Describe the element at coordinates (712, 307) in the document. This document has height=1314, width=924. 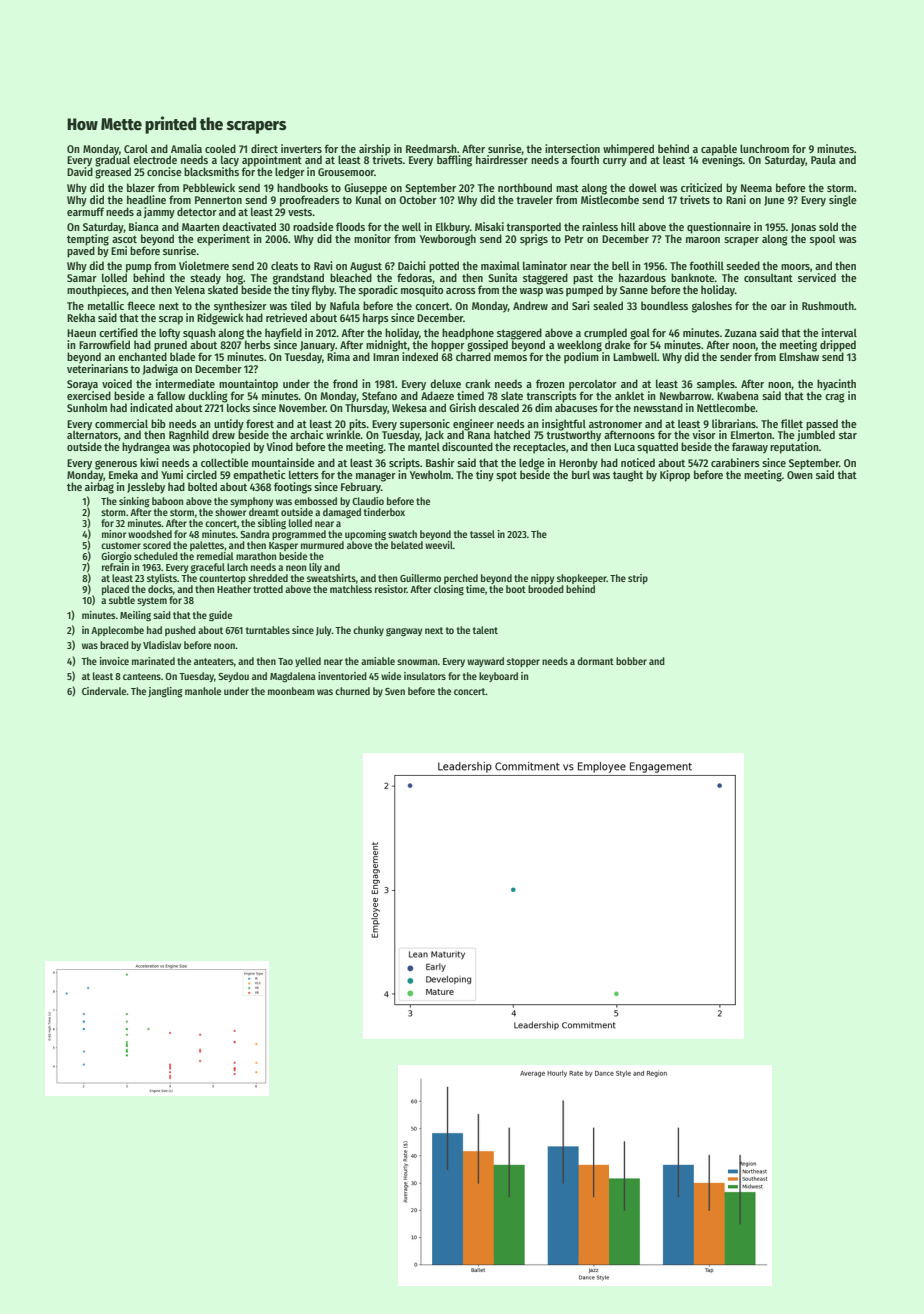
I see `galoshes` at that location.
